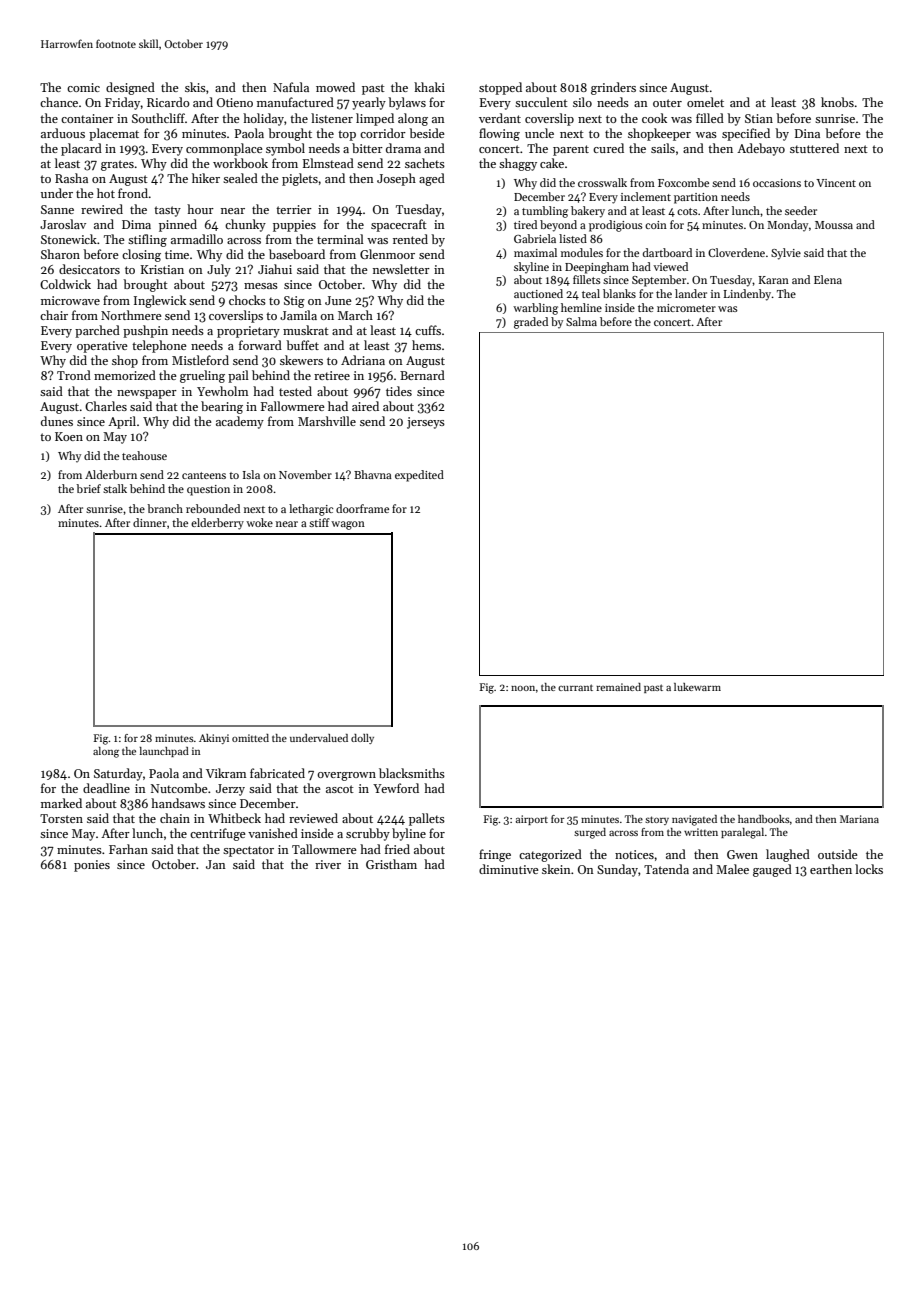 Image resolution: width=924 pixels, height=1308 pixels. Describe the element at coordinates (346, 776) in the screenshot. I see `overgrown` at that location.
